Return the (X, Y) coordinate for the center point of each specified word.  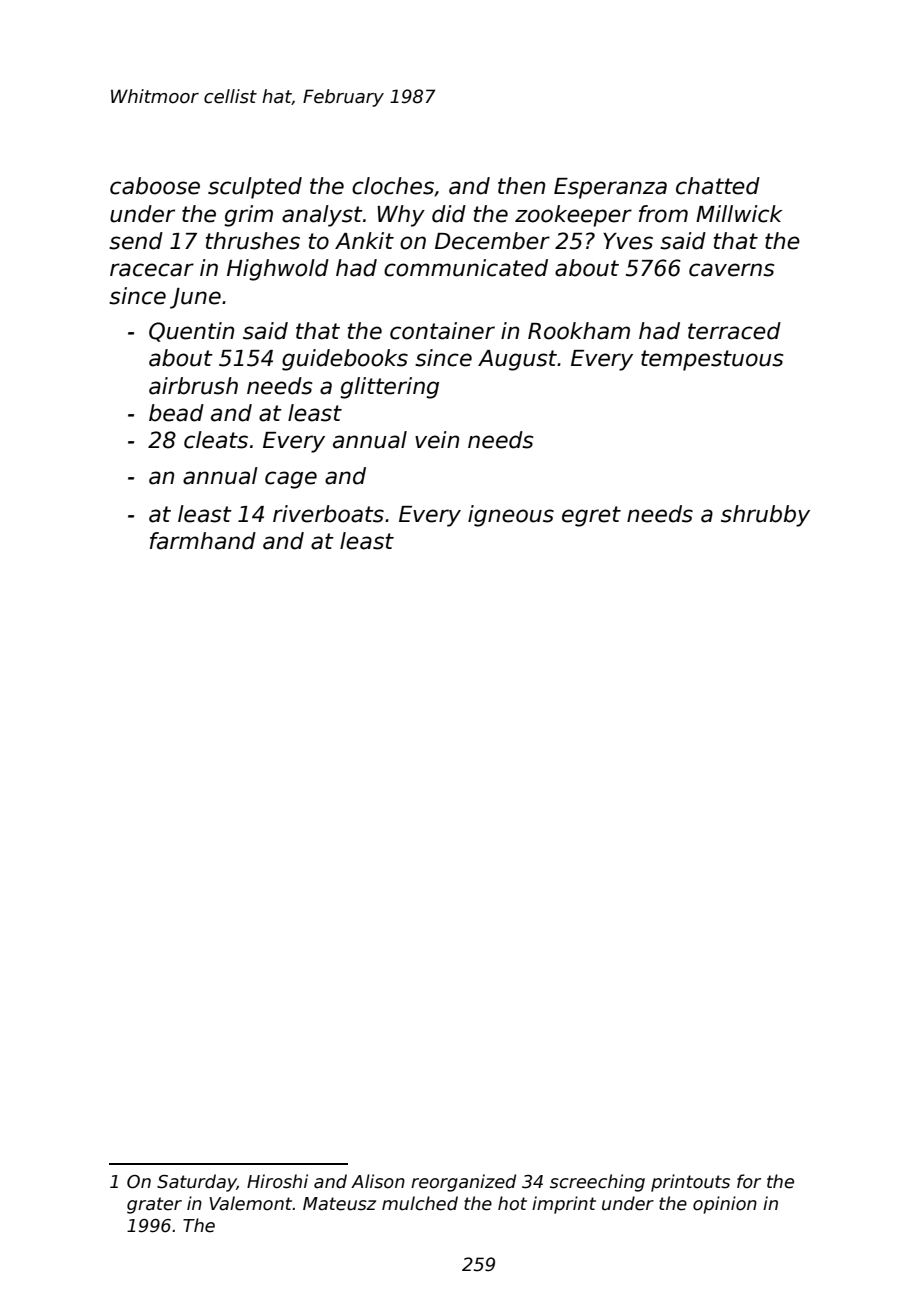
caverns (732, 270)
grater (154, 1205)
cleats (216, 440)
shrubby (765, 516)
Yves (628, 241)
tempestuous (712, 360)
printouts (690, 1183)
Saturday (197, 1183)
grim (248, 216)
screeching (597, 1183)
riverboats (328, 514)
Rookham (579, 331)
